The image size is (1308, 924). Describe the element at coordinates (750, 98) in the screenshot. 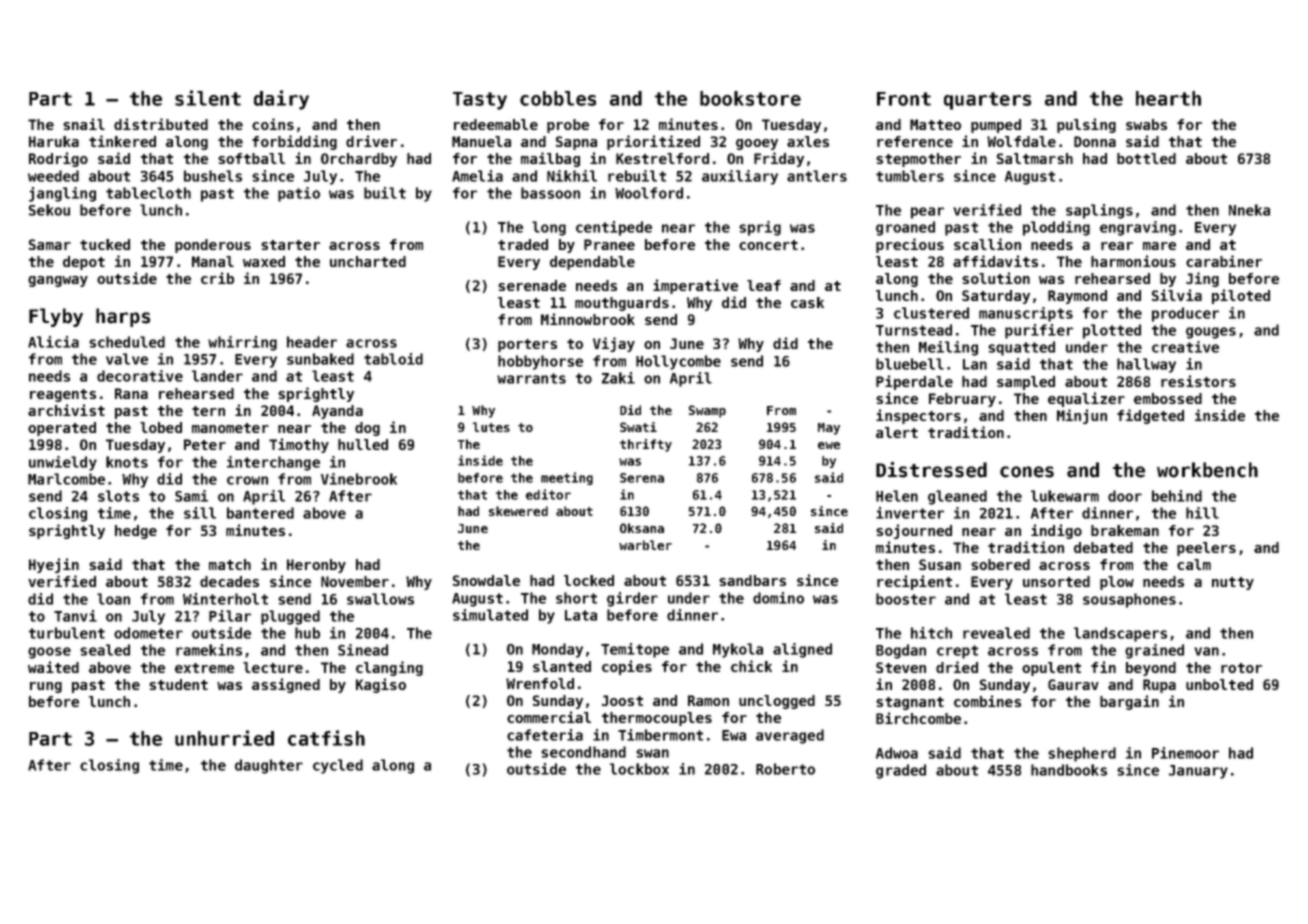

I see `bookstore` at that location.
